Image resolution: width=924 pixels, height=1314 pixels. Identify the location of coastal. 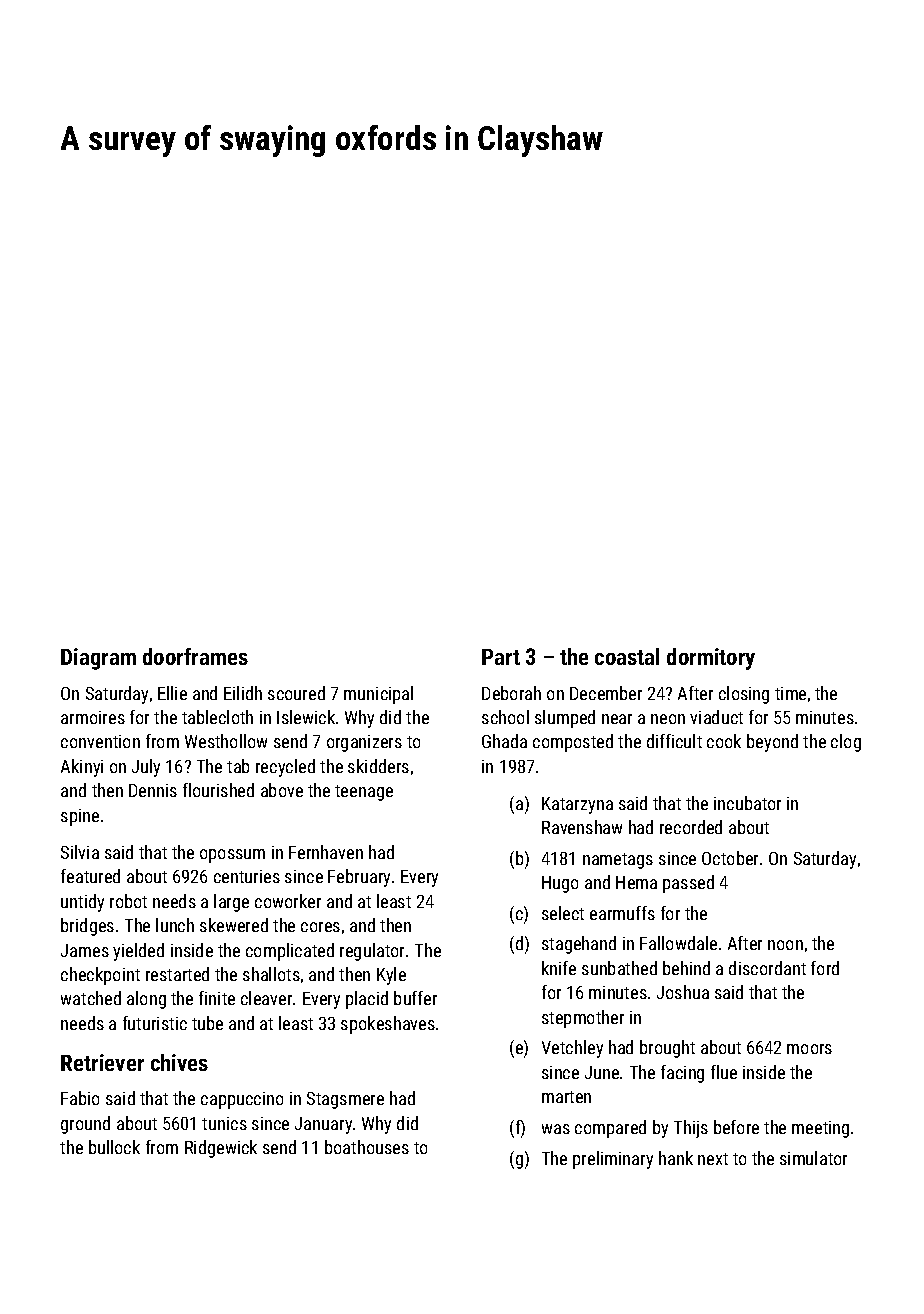
(627, 656).
